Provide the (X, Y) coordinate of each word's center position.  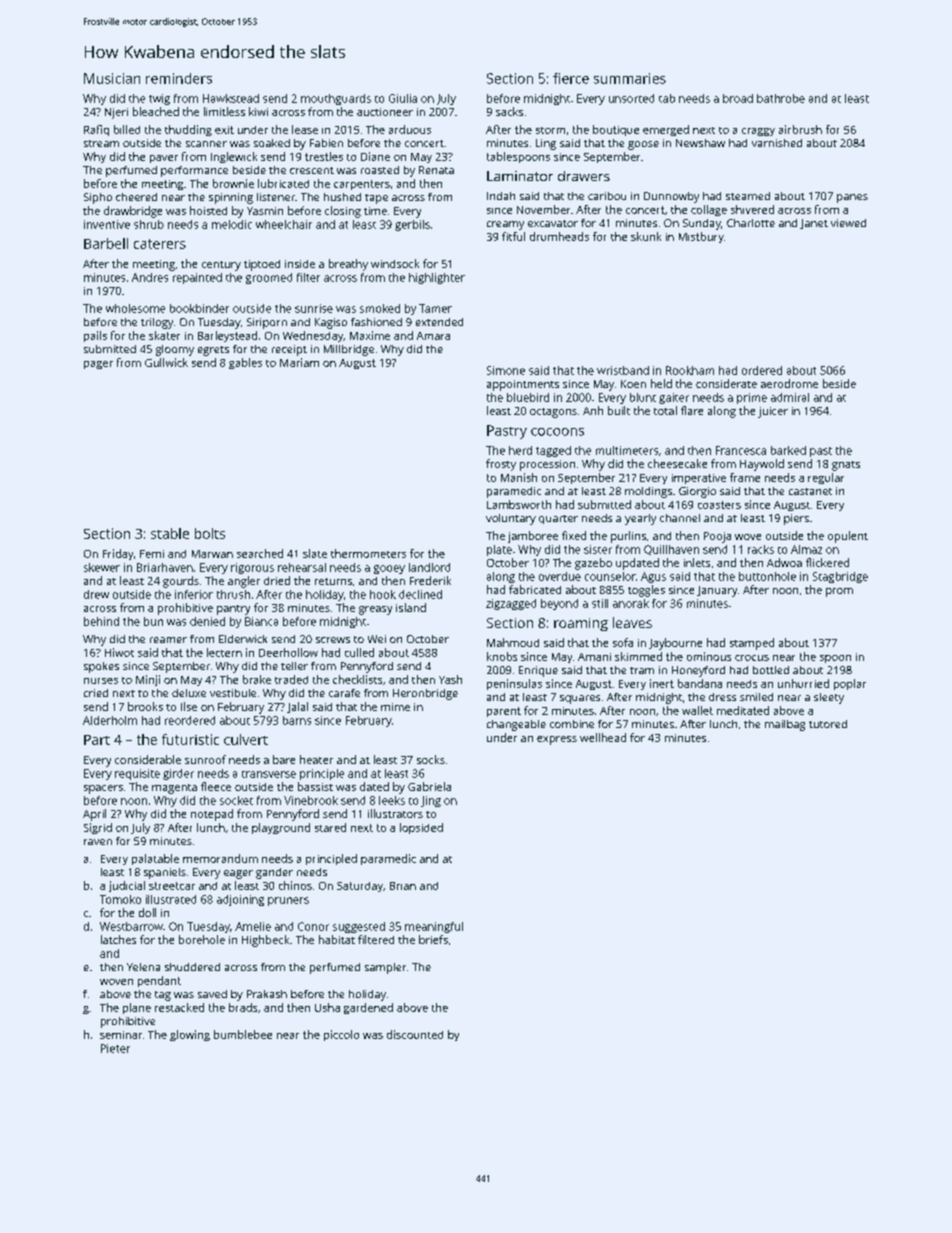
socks (431, 759)
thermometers (368, 553)
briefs (433, 939)
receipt (289, 350)
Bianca (261, 621)
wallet (697, 710)
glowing (190, 1035)
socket (236, 800)
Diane (375, 156)
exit (224, 130)
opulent (848, 537)
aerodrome (789, 383)
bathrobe (781, 98)
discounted (415, 1034)
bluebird (528, 397)
